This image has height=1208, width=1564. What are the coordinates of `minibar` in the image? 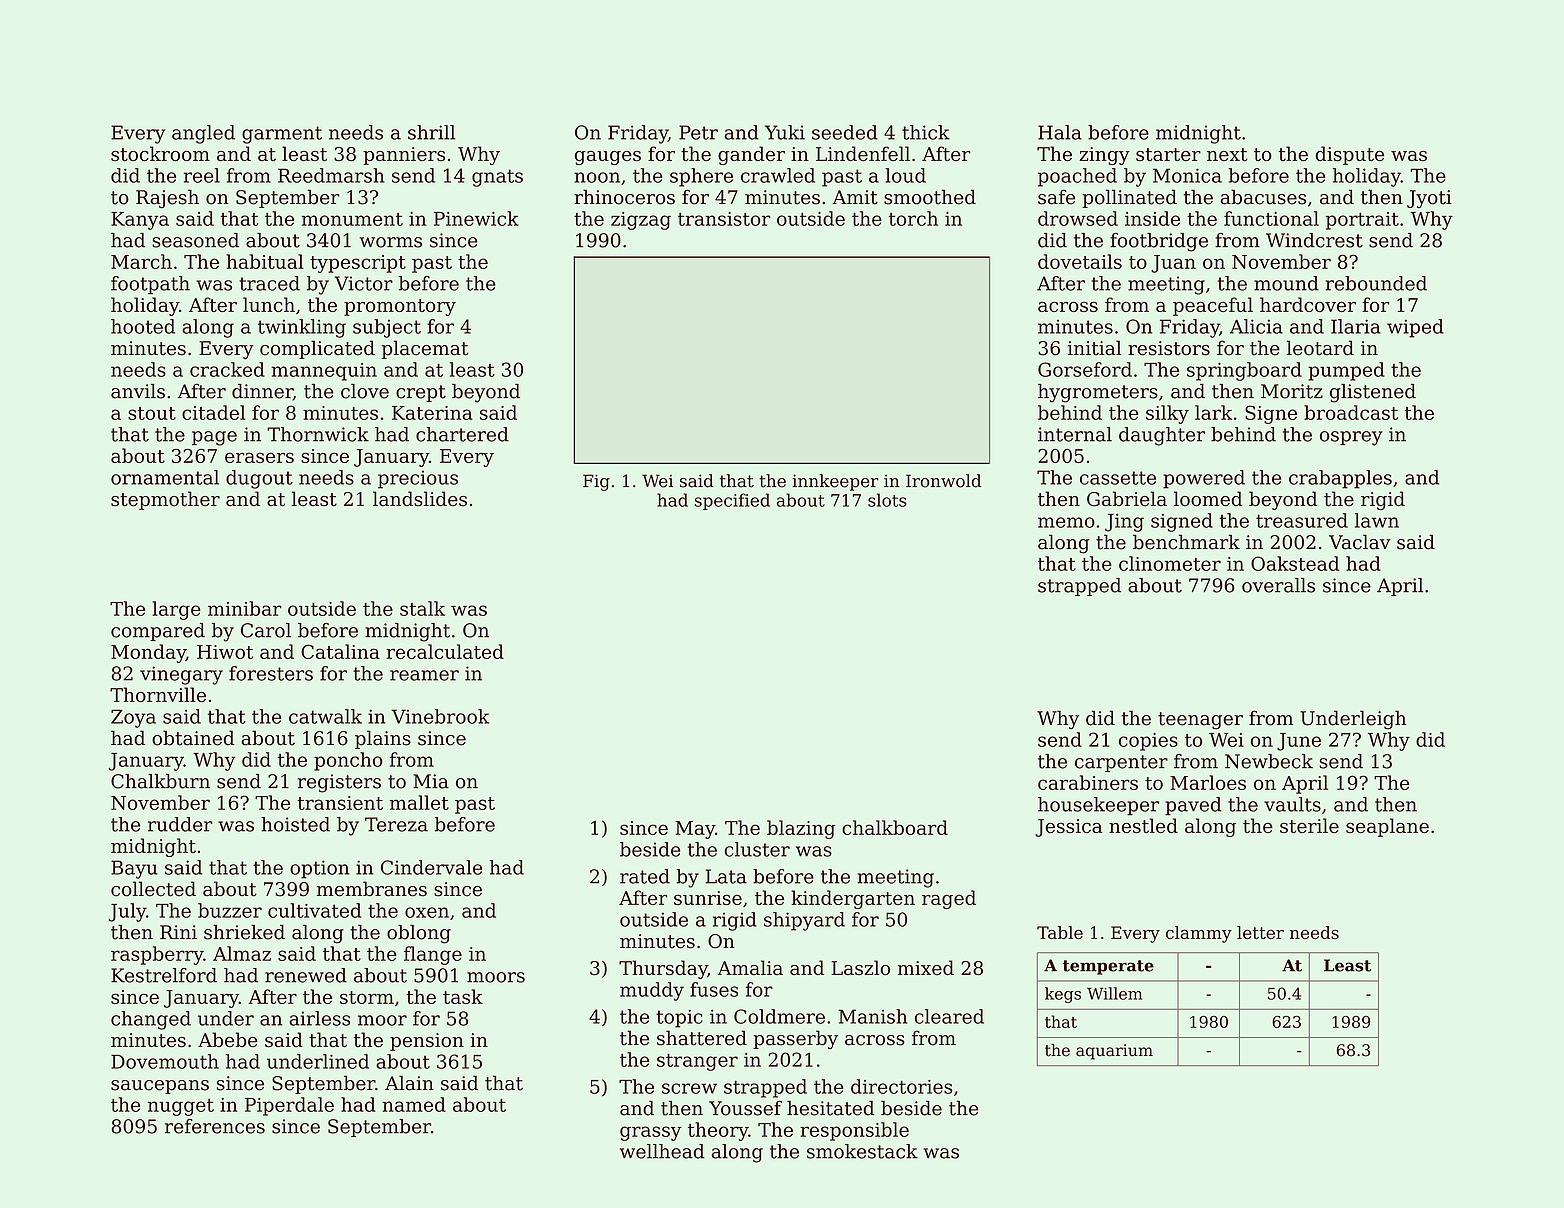 It's located at (245, 608).
